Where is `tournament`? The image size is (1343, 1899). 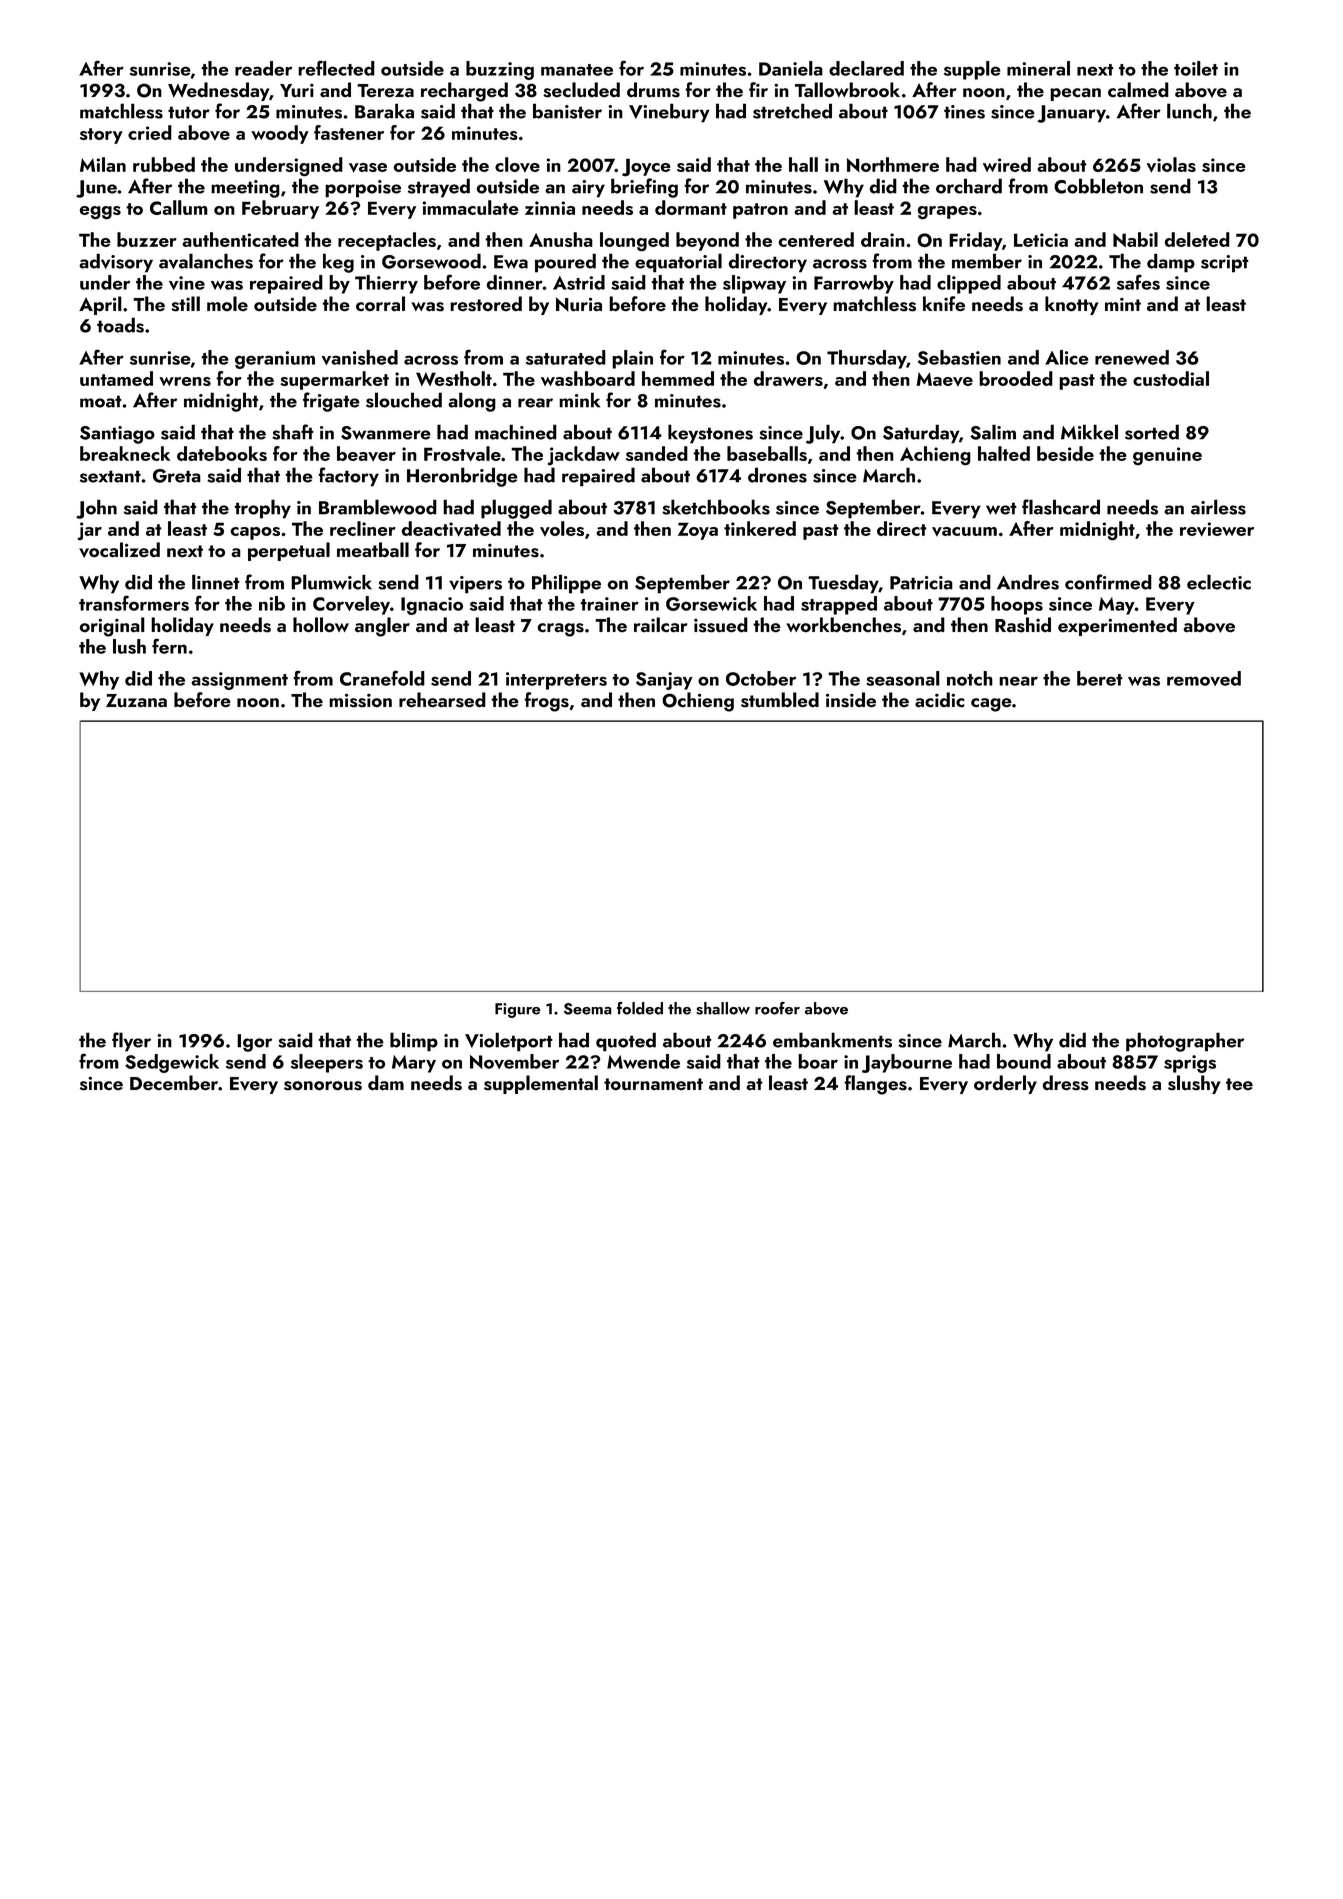 tournament is located at coordinates (653, 1084).
